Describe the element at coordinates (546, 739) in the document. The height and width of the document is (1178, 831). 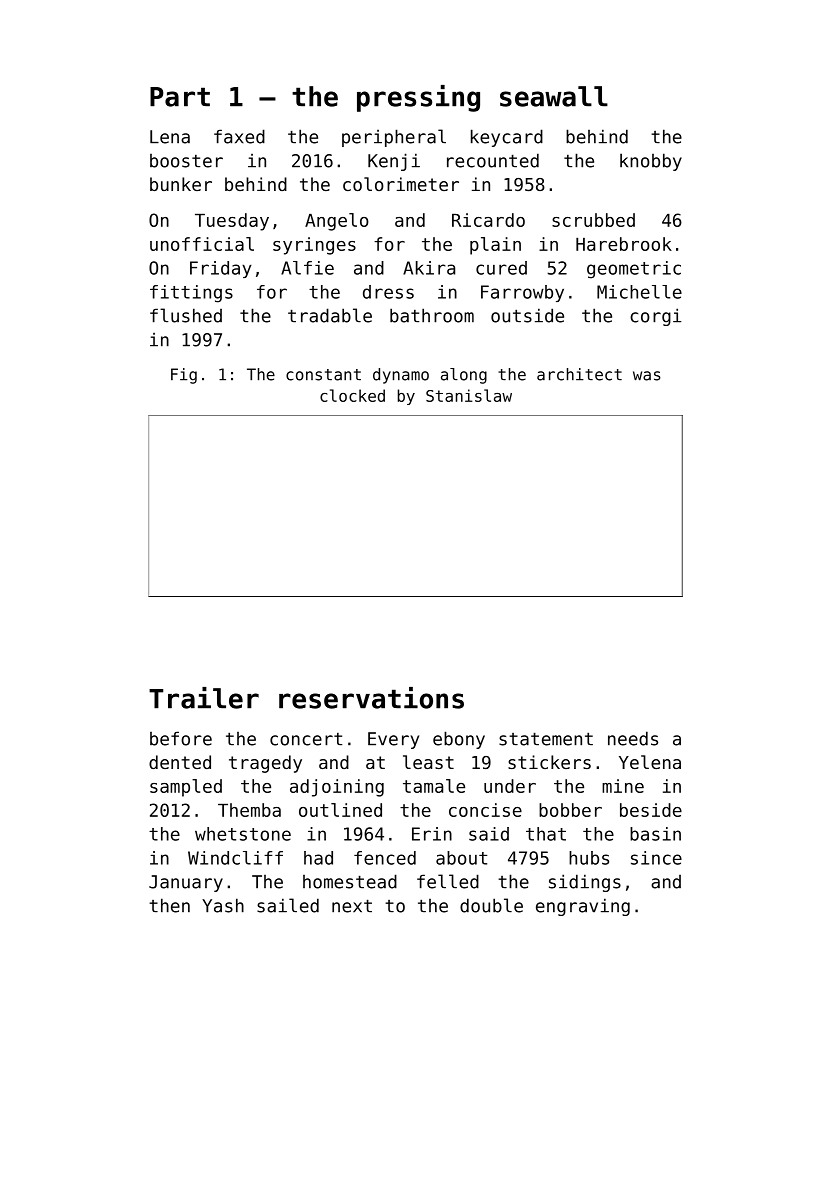
I see `statement` at that location.
